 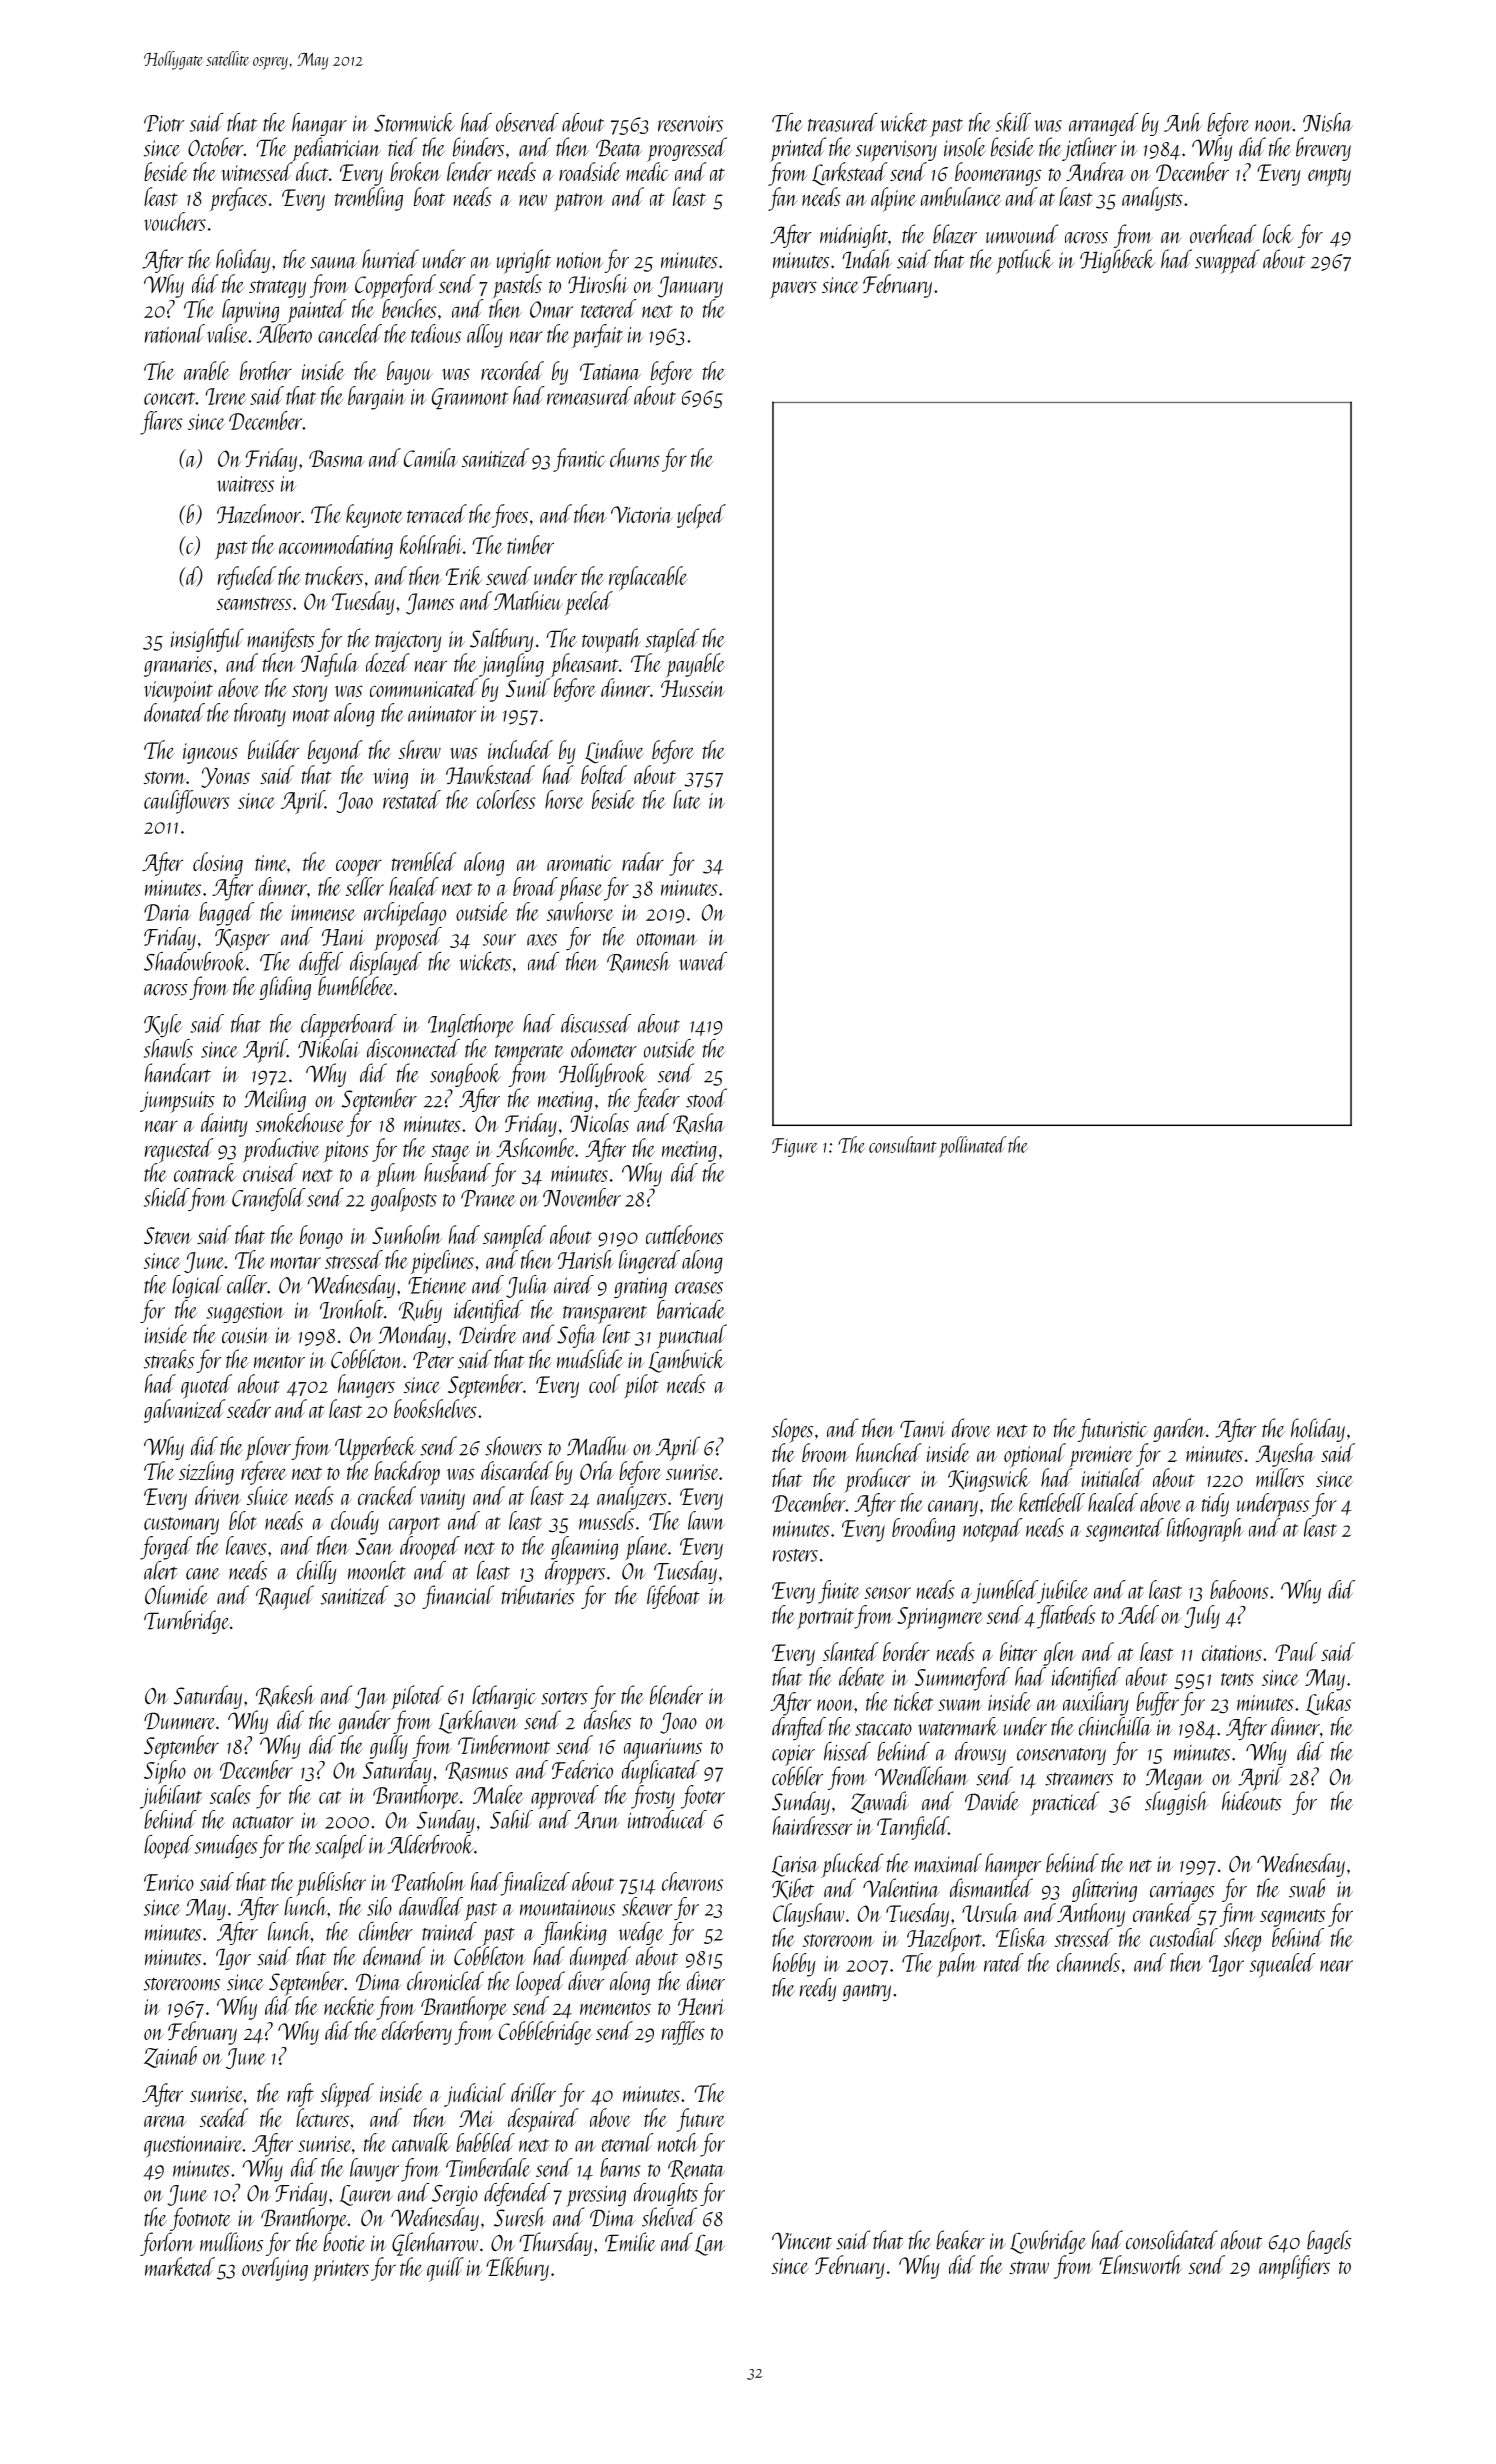 I want to click on Anh, so click(x=1182, y=122).
